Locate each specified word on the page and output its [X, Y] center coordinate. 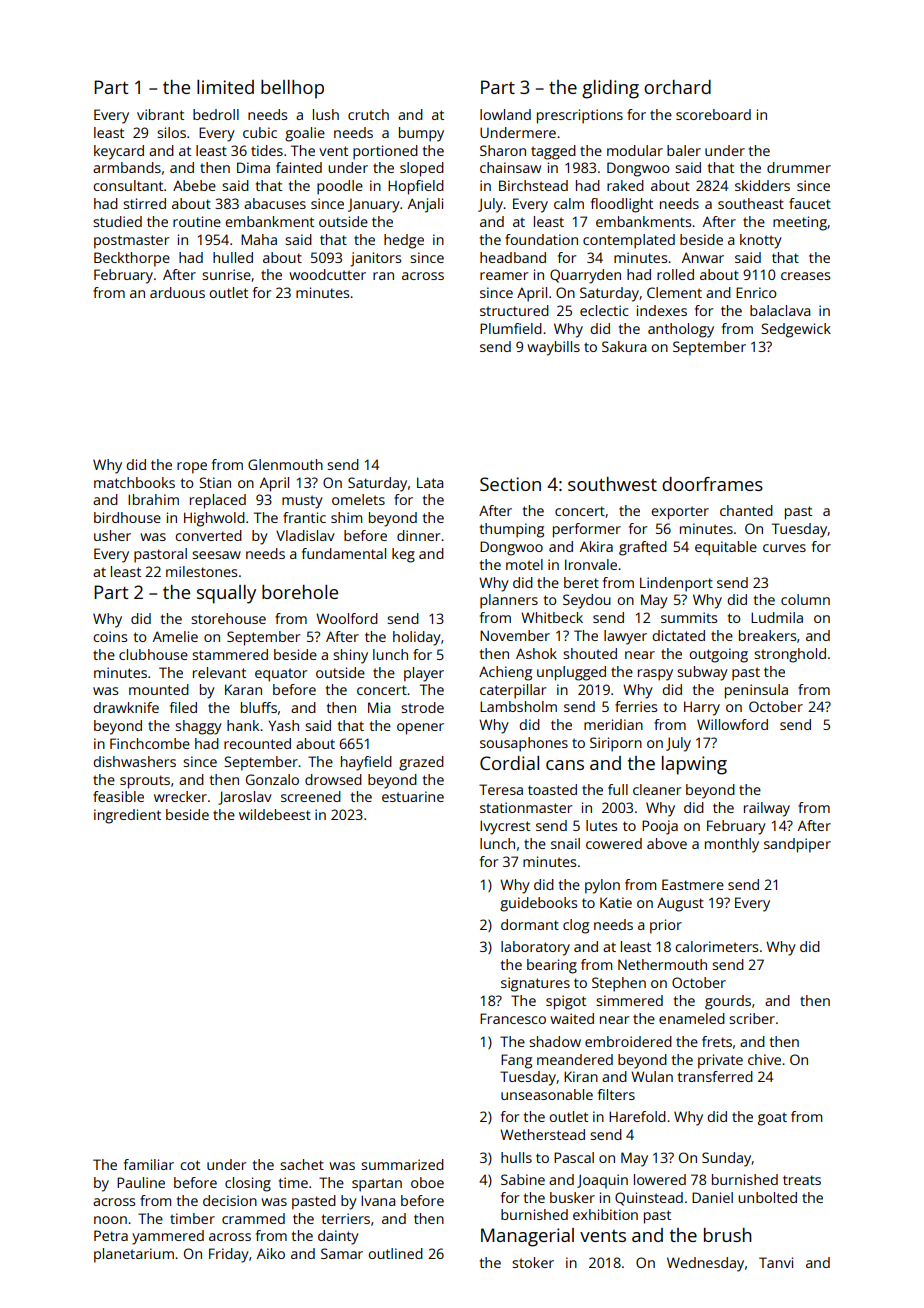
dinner [418, 535]
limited [225, 87]
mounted [159, 689]
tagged [553, 152]
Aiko [271, 1253]
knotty [761, 241]
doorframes [712, 484]
